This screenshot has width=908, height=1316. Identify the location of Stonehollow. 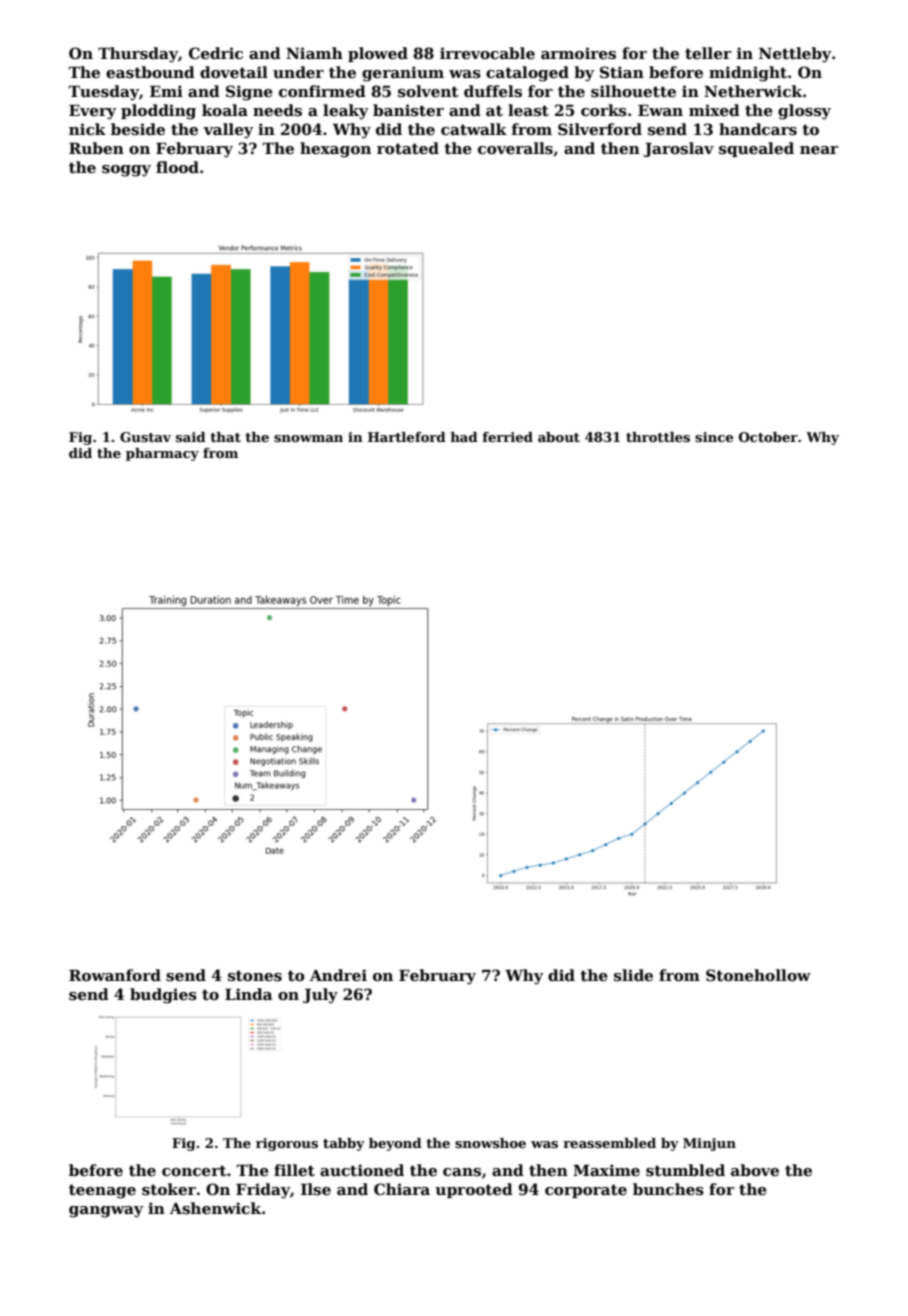
(758, 975).
